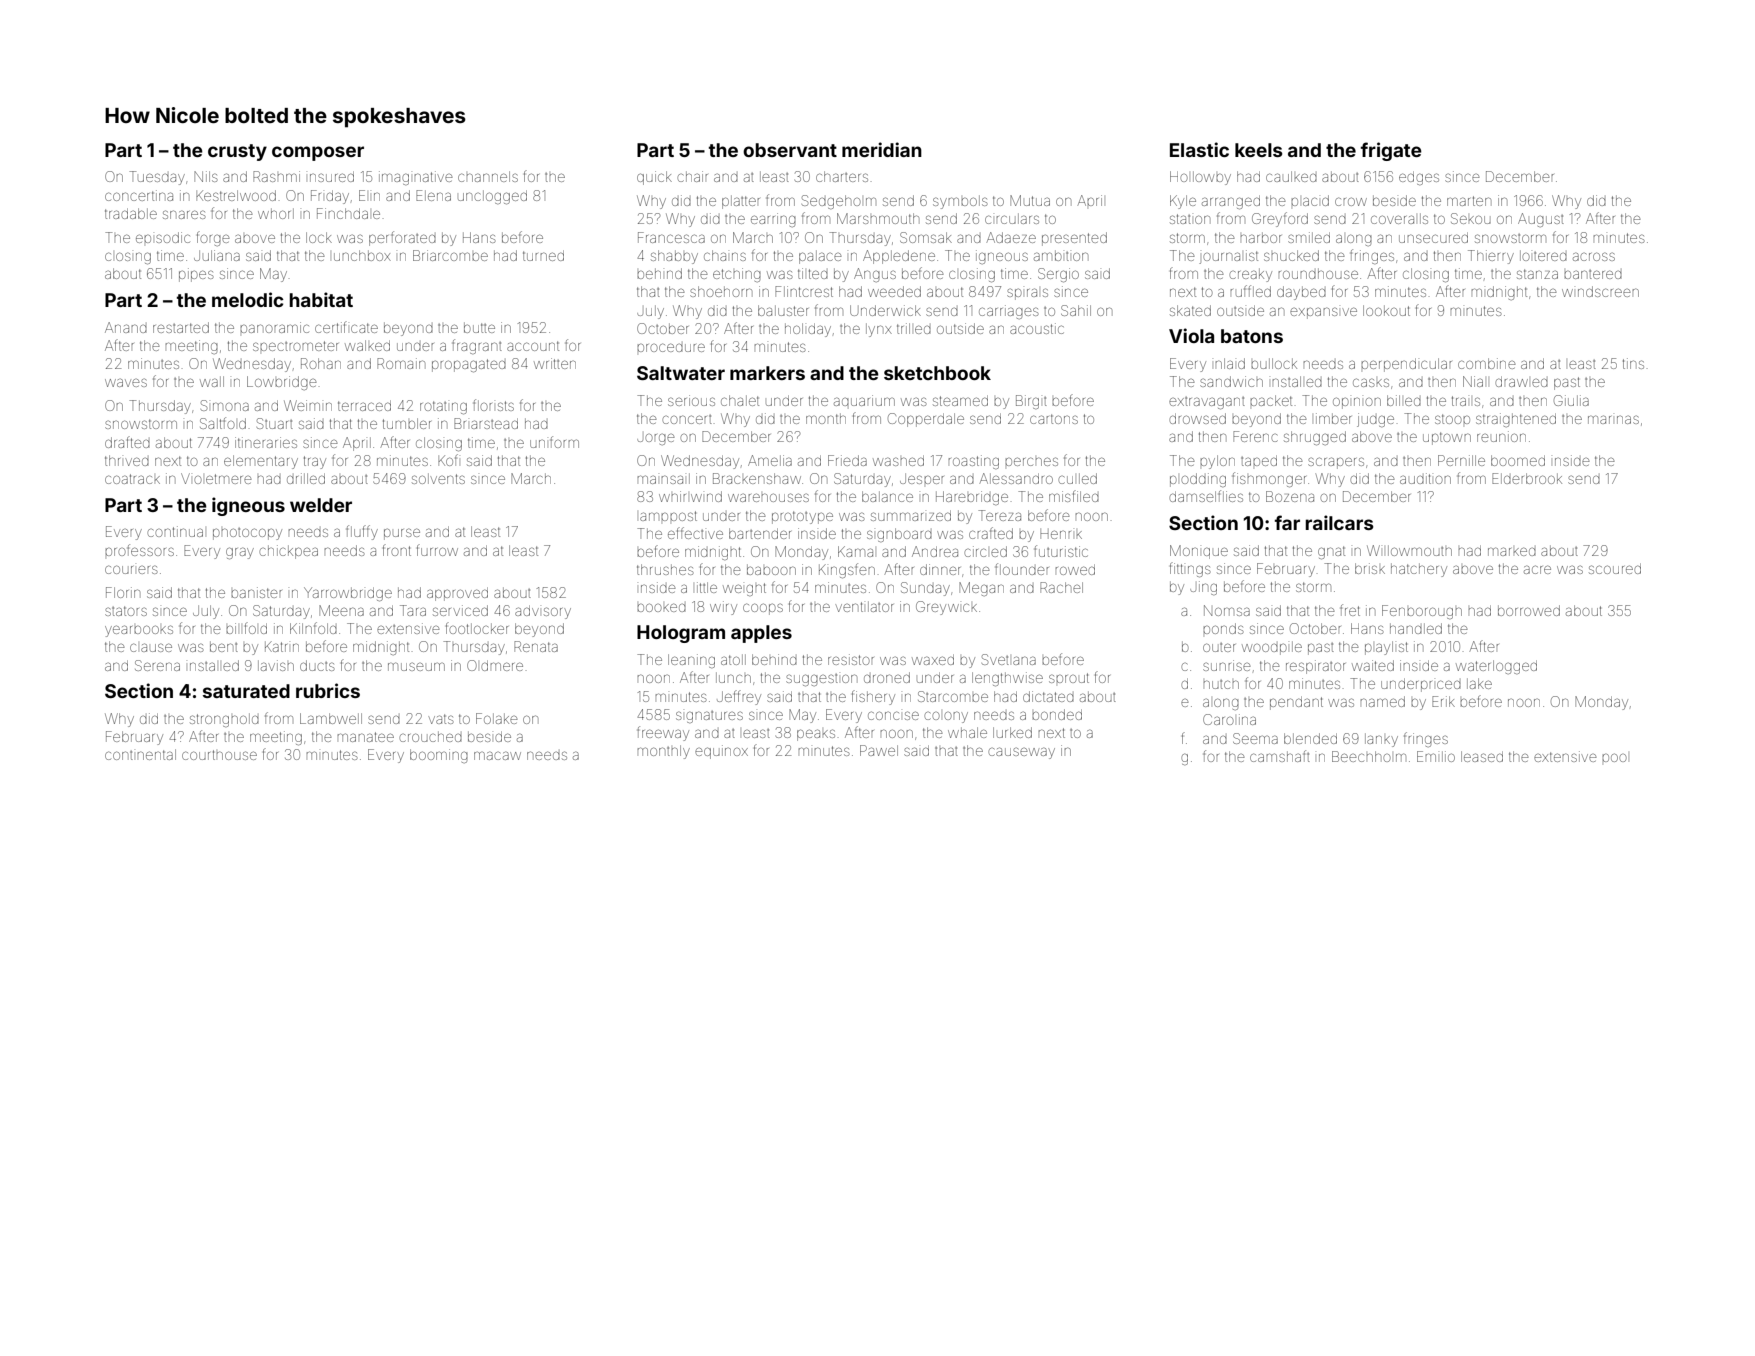 Image resolution: width=1755 pixels, height=1356 pixels. Describe the element at coordinates (1011, 237) in the screenshot. I see `Adaeze` at that location.
